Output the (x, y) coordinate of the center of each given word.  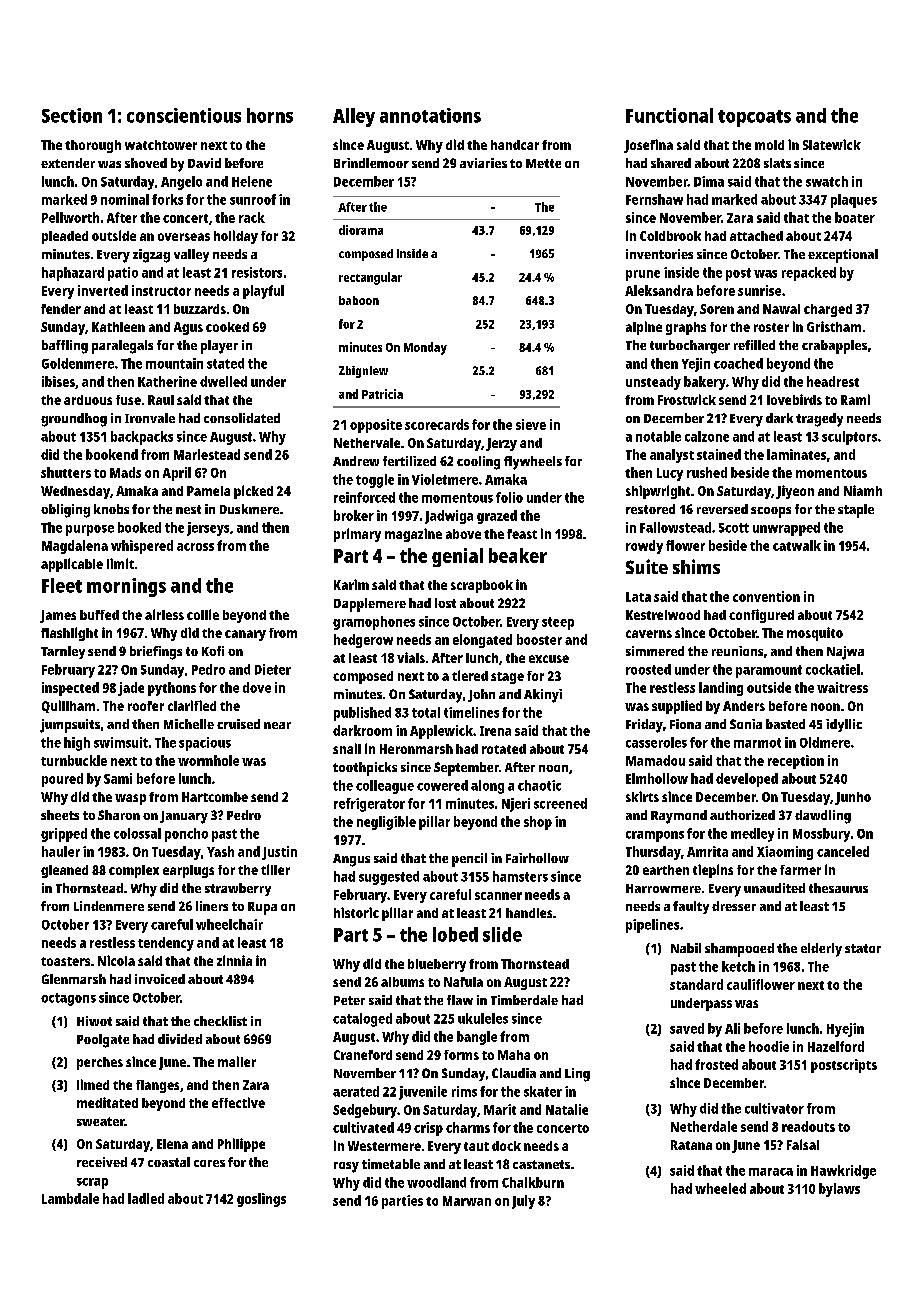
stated (225, 363)
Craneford (363, 1055)
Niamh (863, 490)
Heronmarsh (416, 749)
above (463, 534)
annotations (430, 115)
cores (209, 1163)
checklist (220, 1021)
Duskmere (249, 509)
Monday (425, 348)
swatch (827, 181)
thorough (93, 146)
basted (785, 724)
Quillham (68, 706)
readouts (808, 1126)
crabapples (834, 347)
